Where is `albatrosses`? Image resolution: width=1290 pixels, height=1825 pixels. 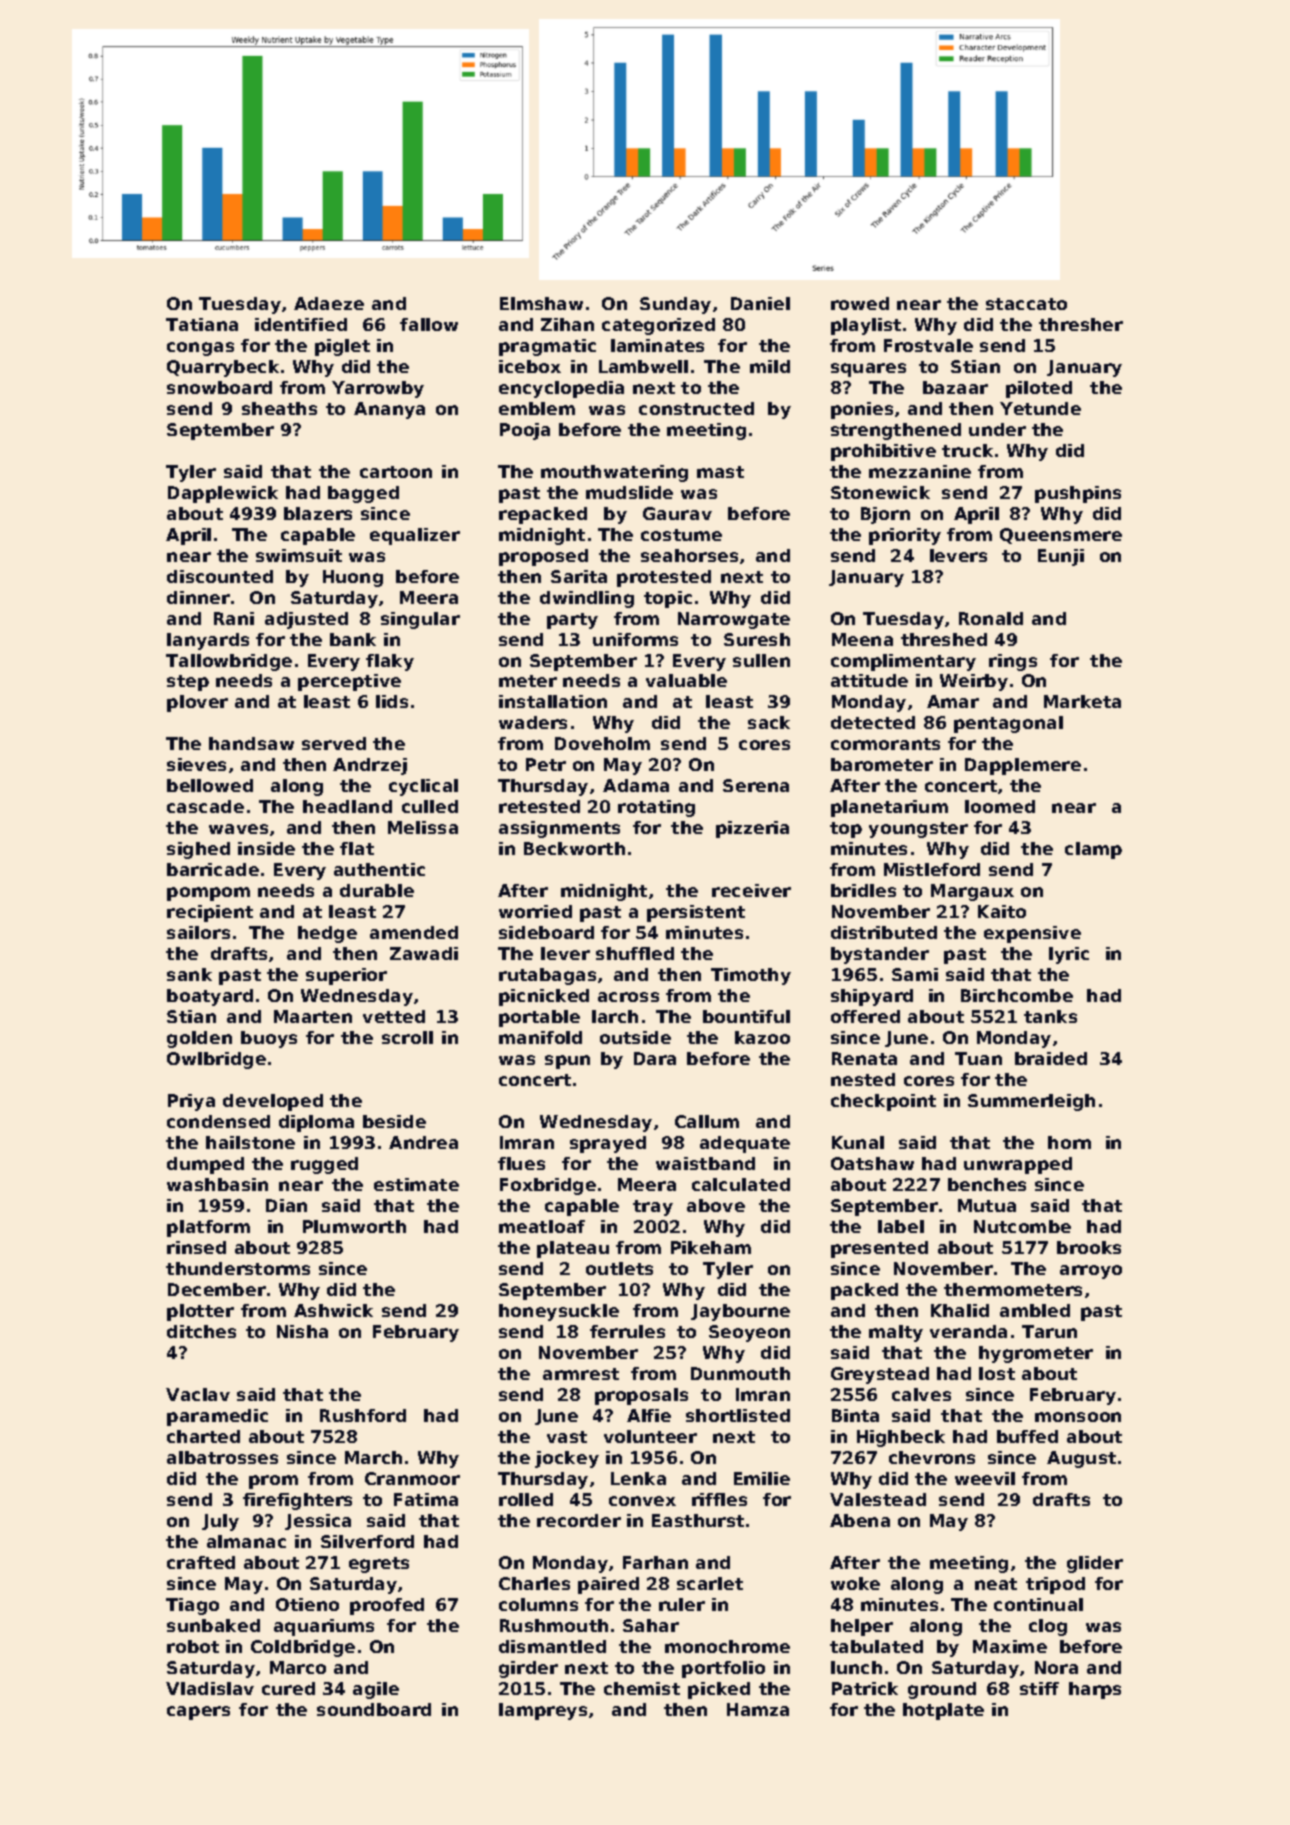
albatrosses is located at coordinates (222, 1457).
